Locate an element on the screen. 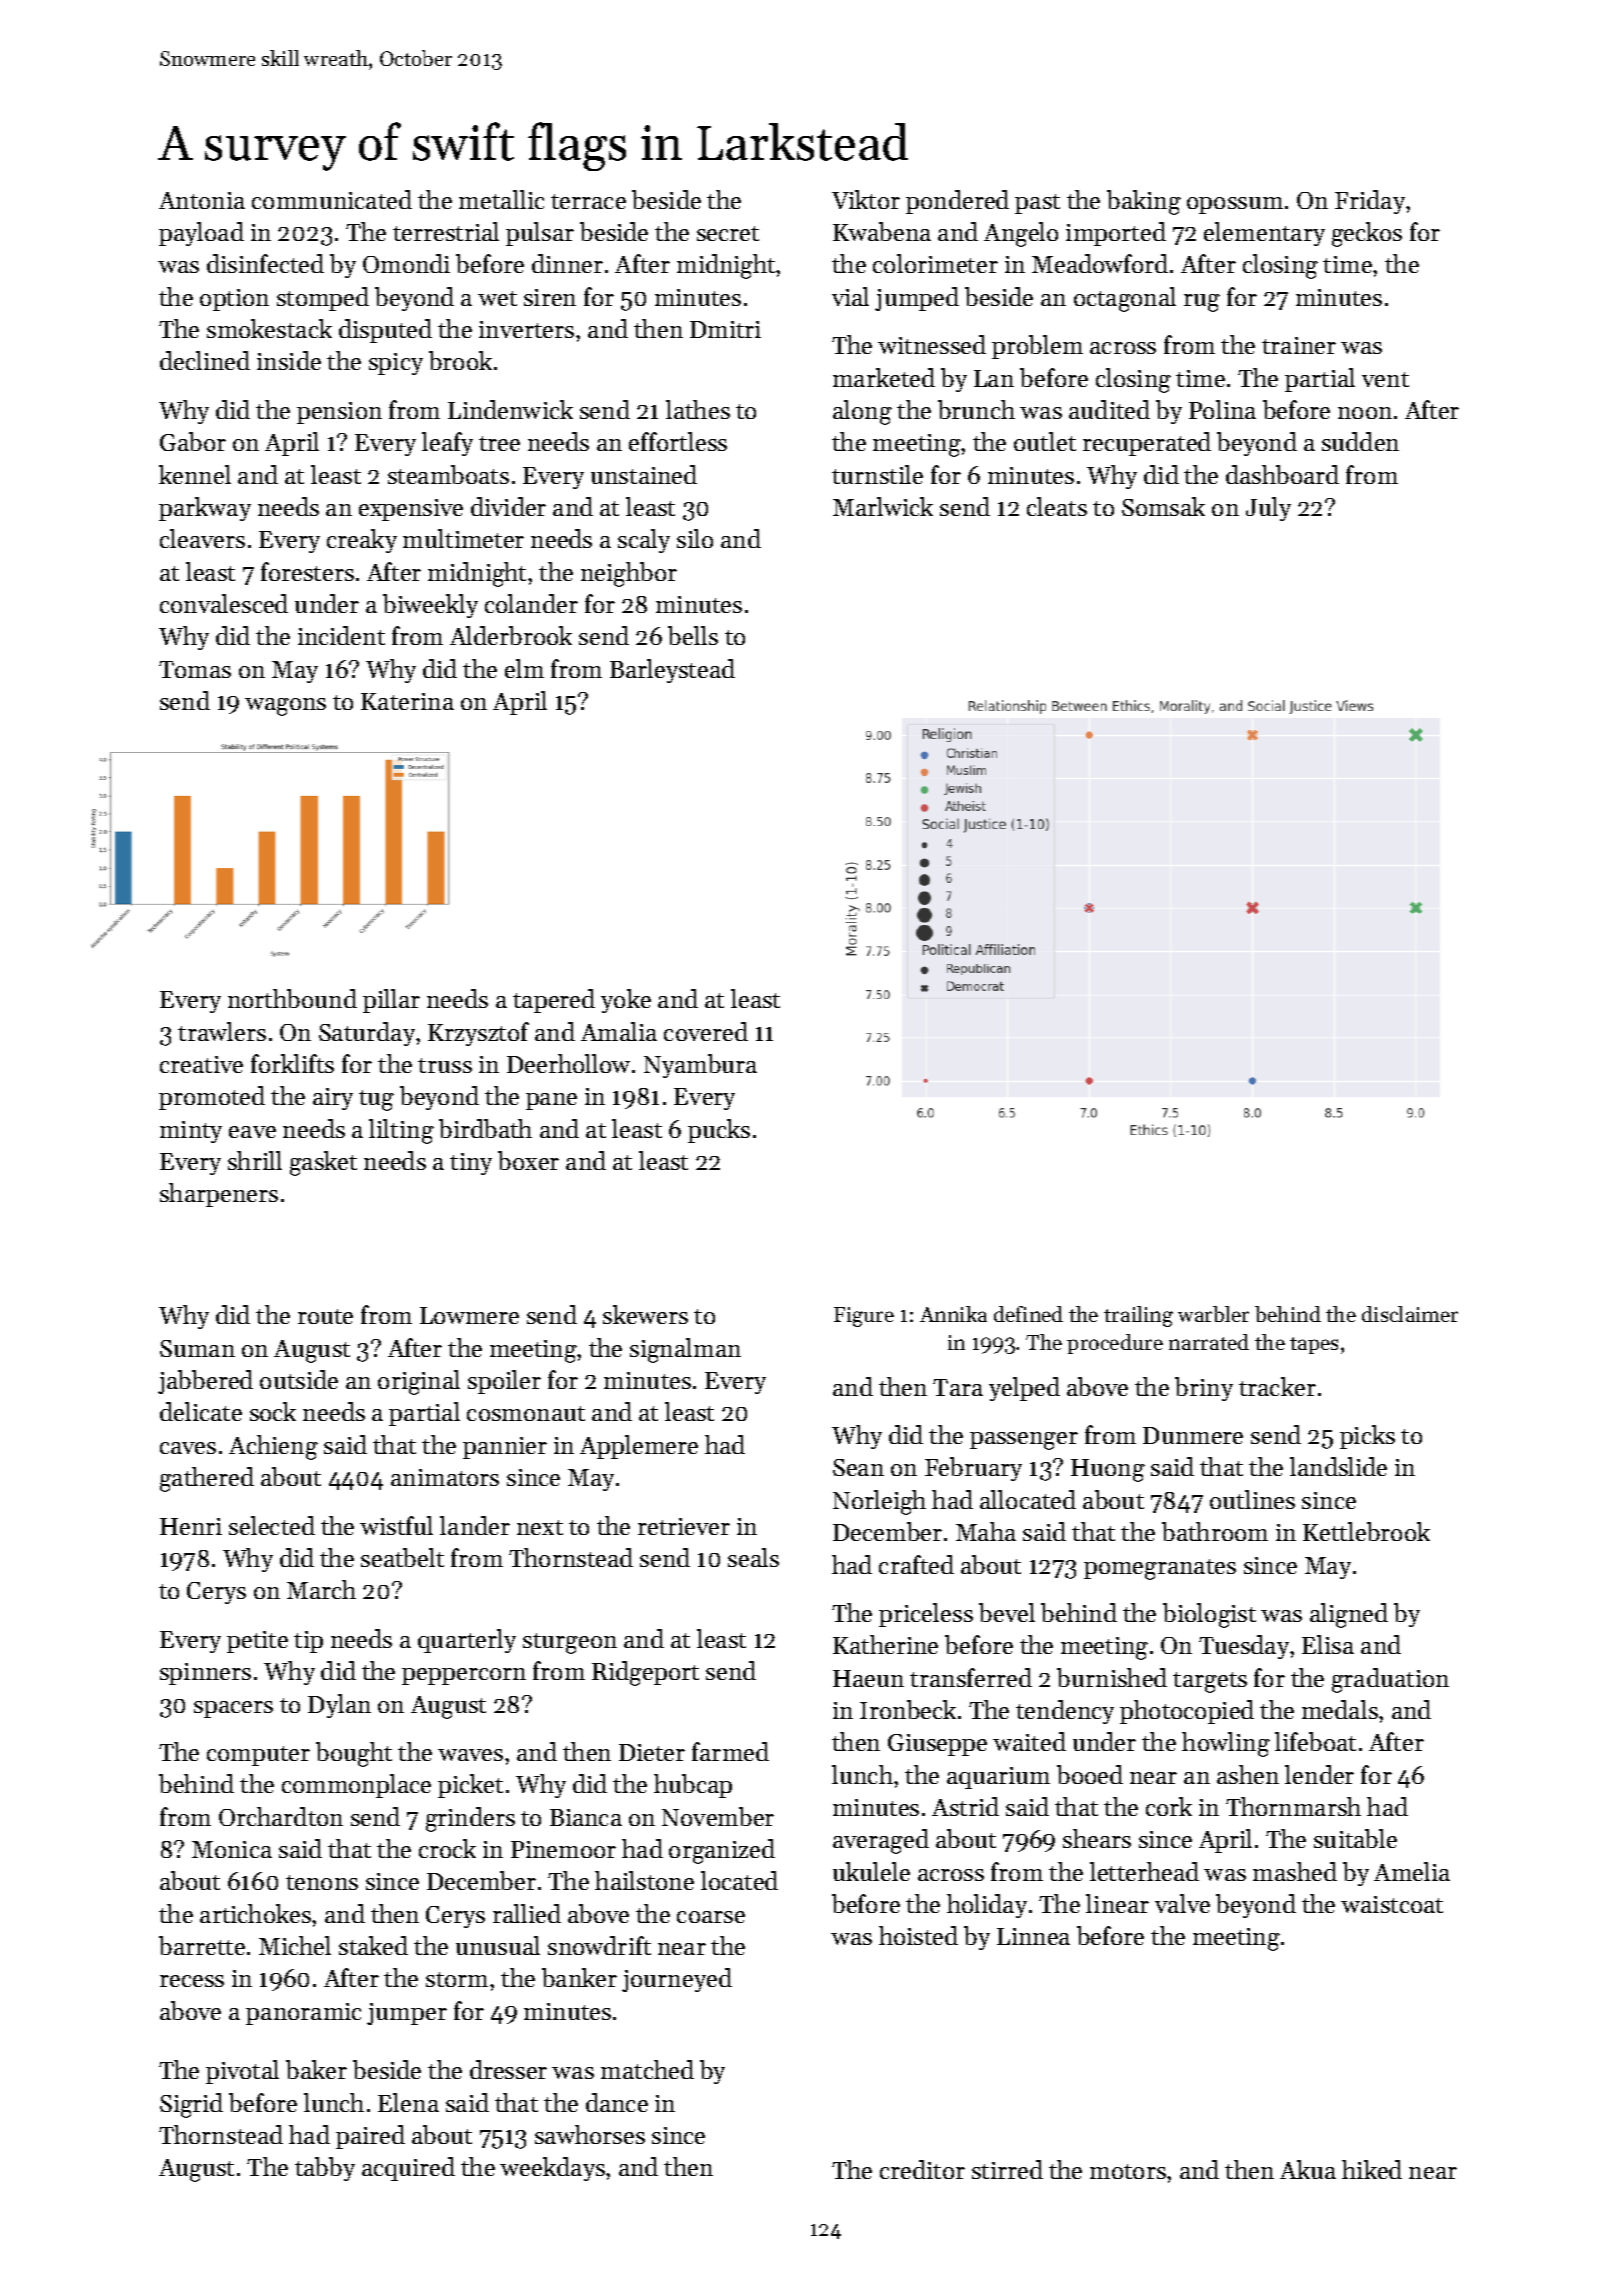 This screenshot has height=2292, width=1620. Tomas is located at coordinates (195, 669).
